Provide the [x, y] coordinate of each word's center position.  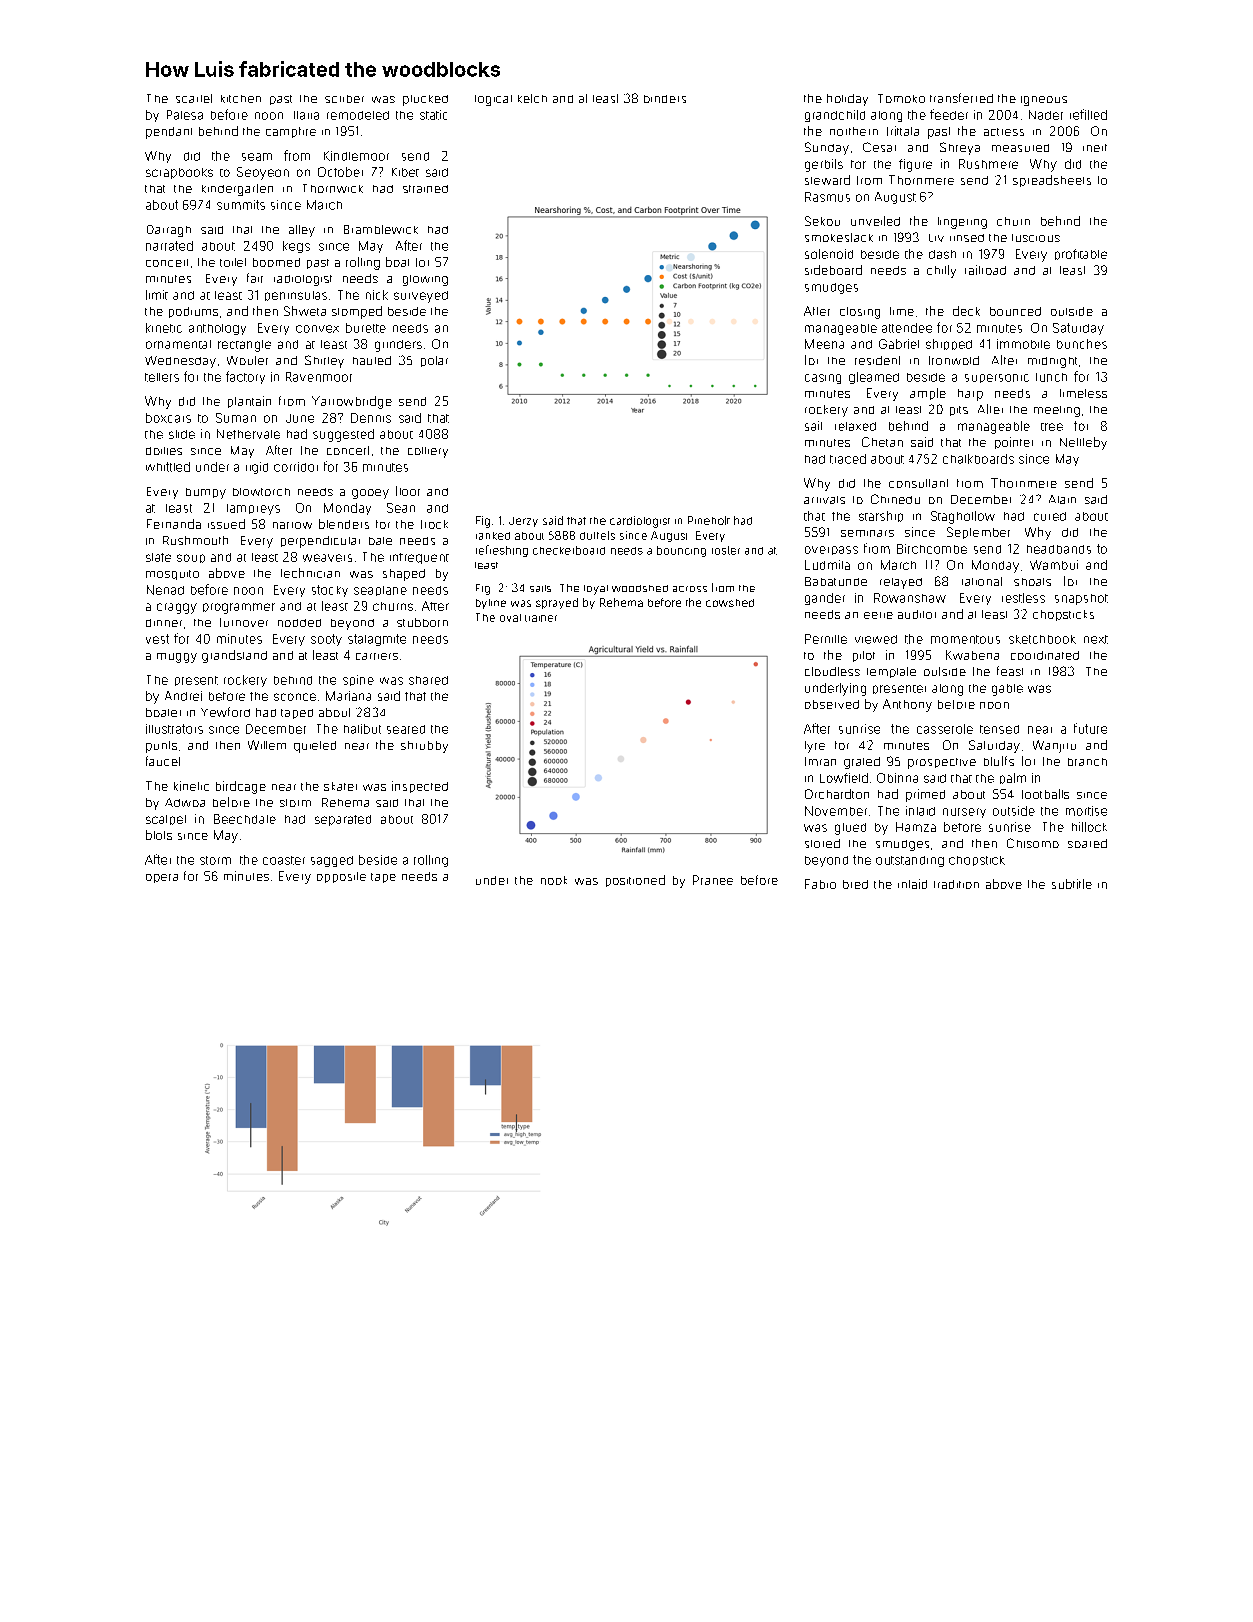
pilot [864, 656]
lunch [1051, 377]
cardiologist [640, 522]
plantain [249, 402]
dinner [164, 623]
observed [832, 704]
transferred [961, 98]
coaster [284, 860]
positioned [635, 881]
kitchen [241, 99]
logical [493, 100]
